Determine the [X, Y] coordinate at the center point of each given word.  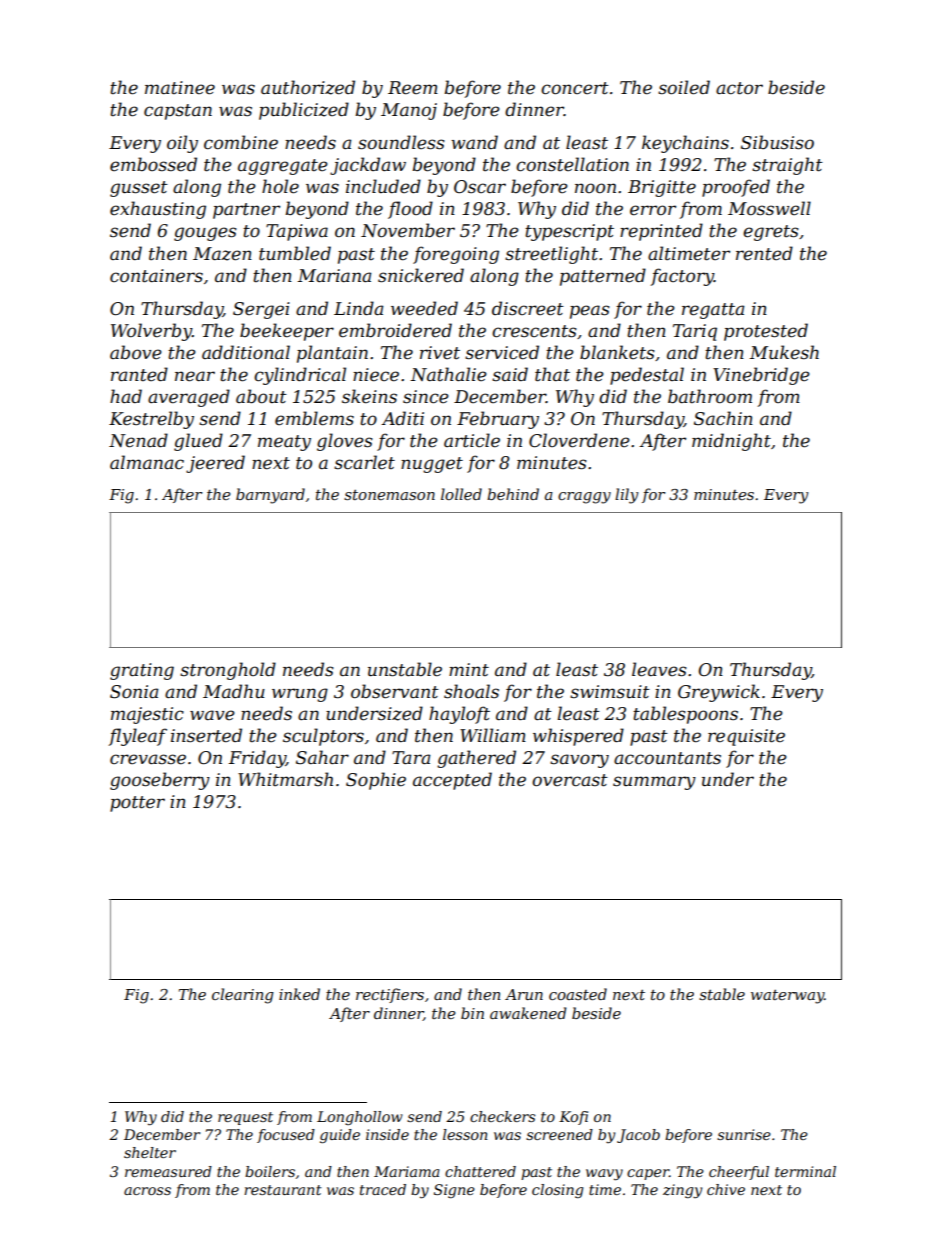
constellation [572, 164]
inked [299, 994]
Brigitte [662, 188]
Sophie [376, 781]
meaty [284, 443]
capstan [178, 112]
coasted [578, 994]
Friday [257, 759]
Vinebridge [761, 376]
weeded [424, 308]
